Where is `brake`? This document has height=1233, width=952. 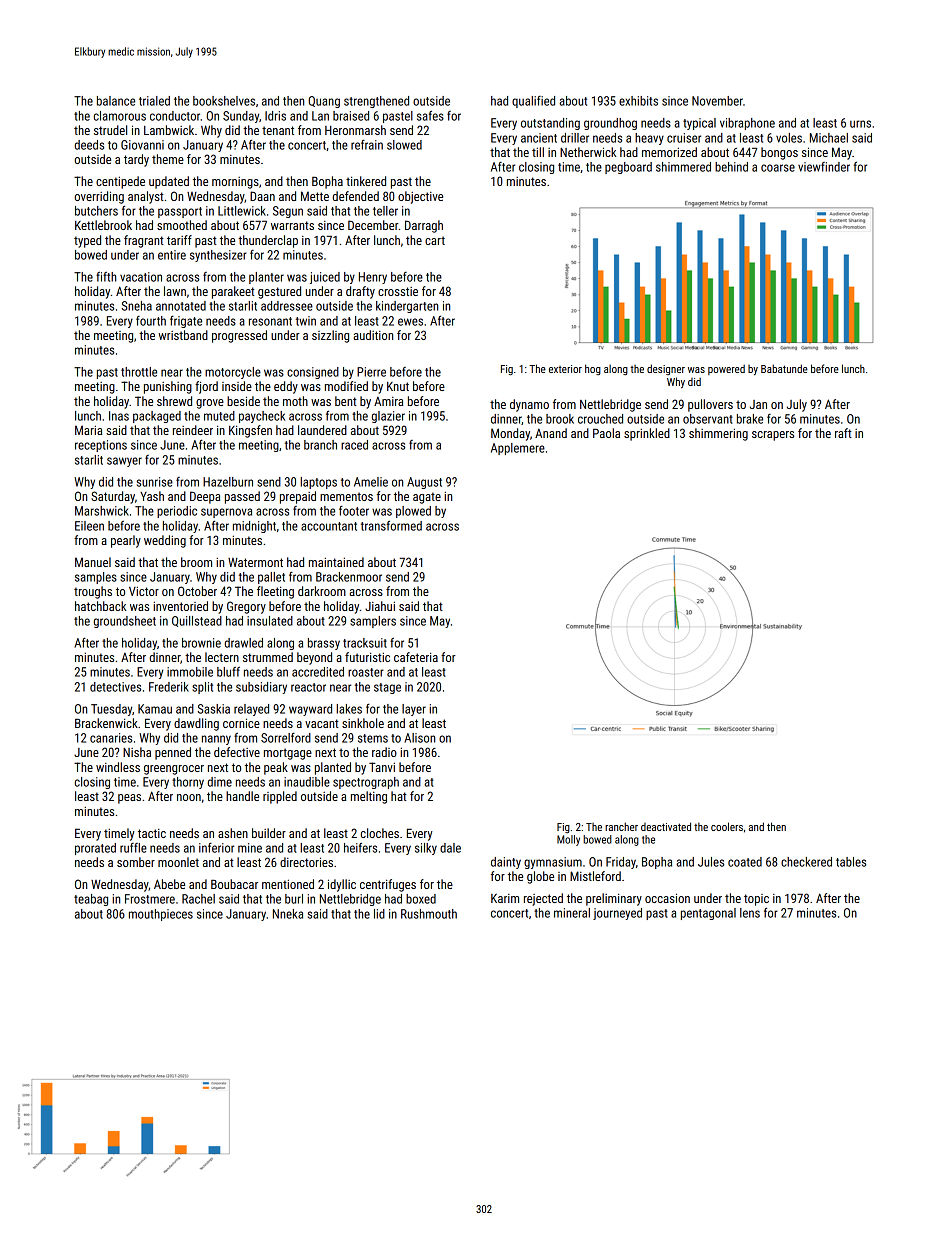 brake is located at coordinates (750, 419).
